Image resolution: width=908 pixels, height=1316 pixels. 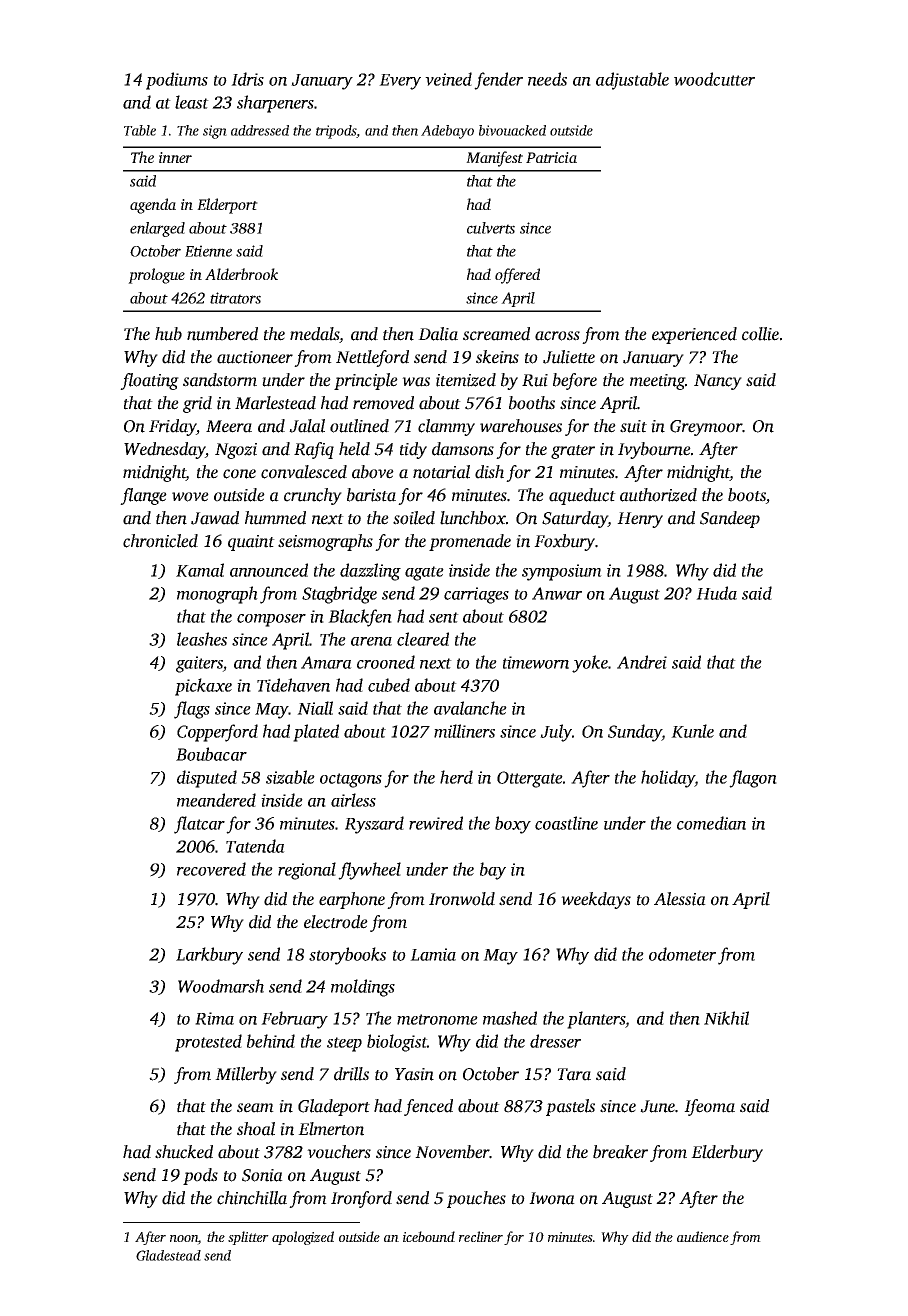 What do you see at coordinates (414, 518) in the screenshot?
I see `soiled` at bounding box center [414, 518].
